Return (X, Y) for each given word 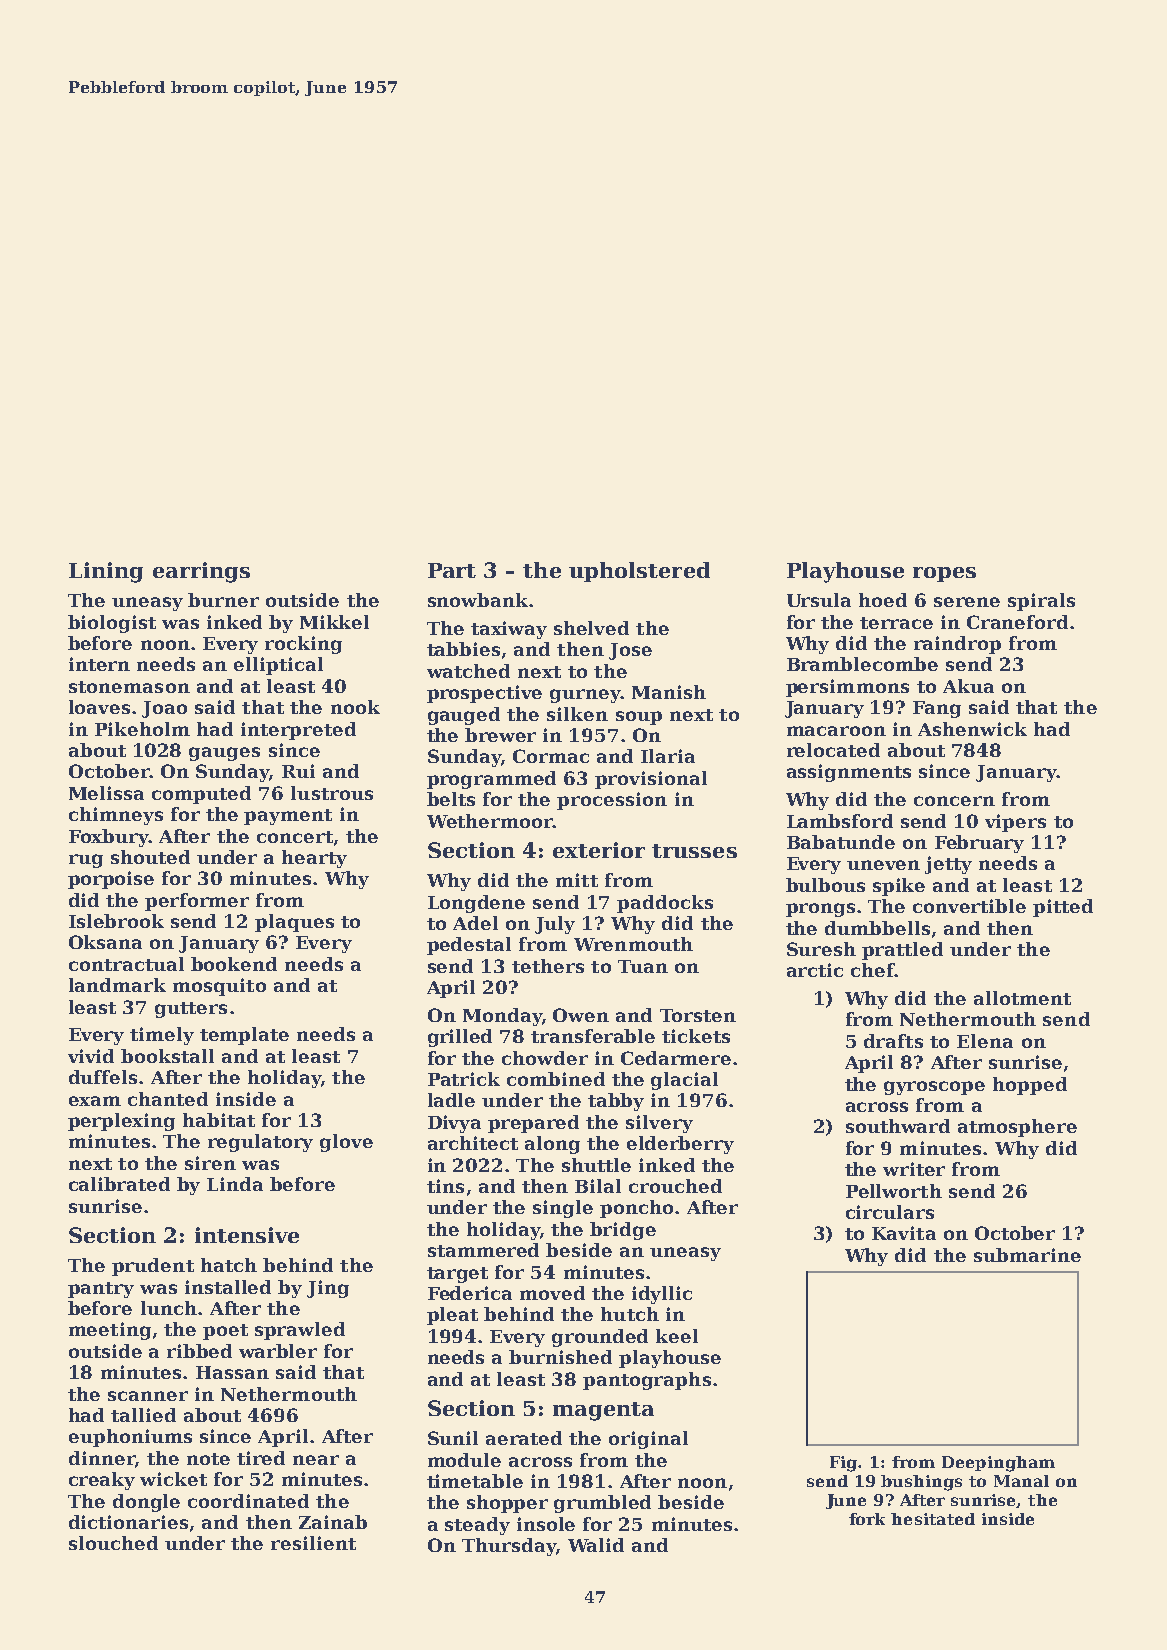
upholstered (639, 572)
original (648, 1440)
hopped (1030, 1086)
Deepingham (998, 1464)
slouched (113, 1543)
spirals (1041, 602)
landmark (117, 985)
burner (223, 600)
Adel (475, 923)
